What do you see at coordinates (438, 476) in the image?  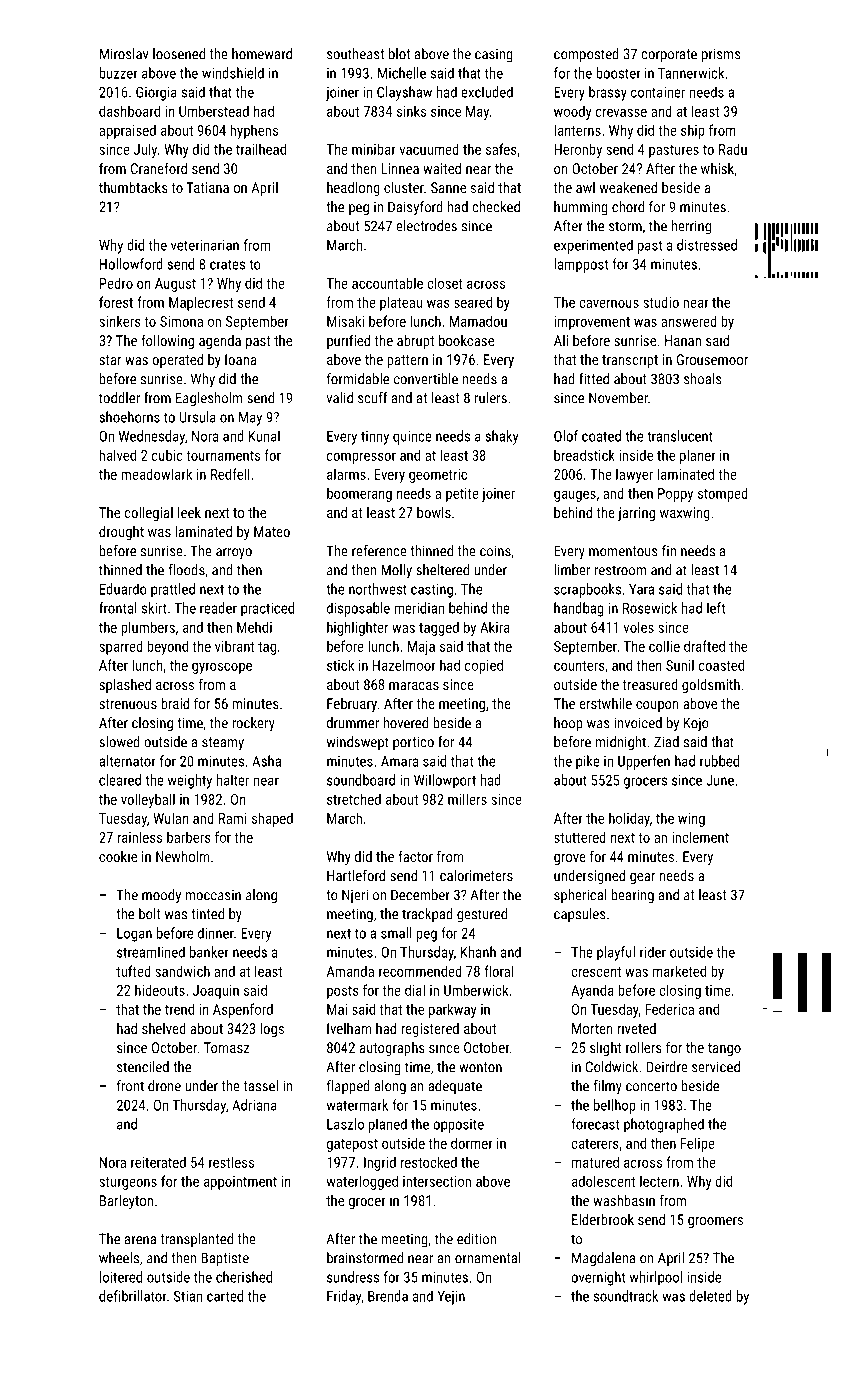 I see `geometric` at bounding box center [438, 476].
